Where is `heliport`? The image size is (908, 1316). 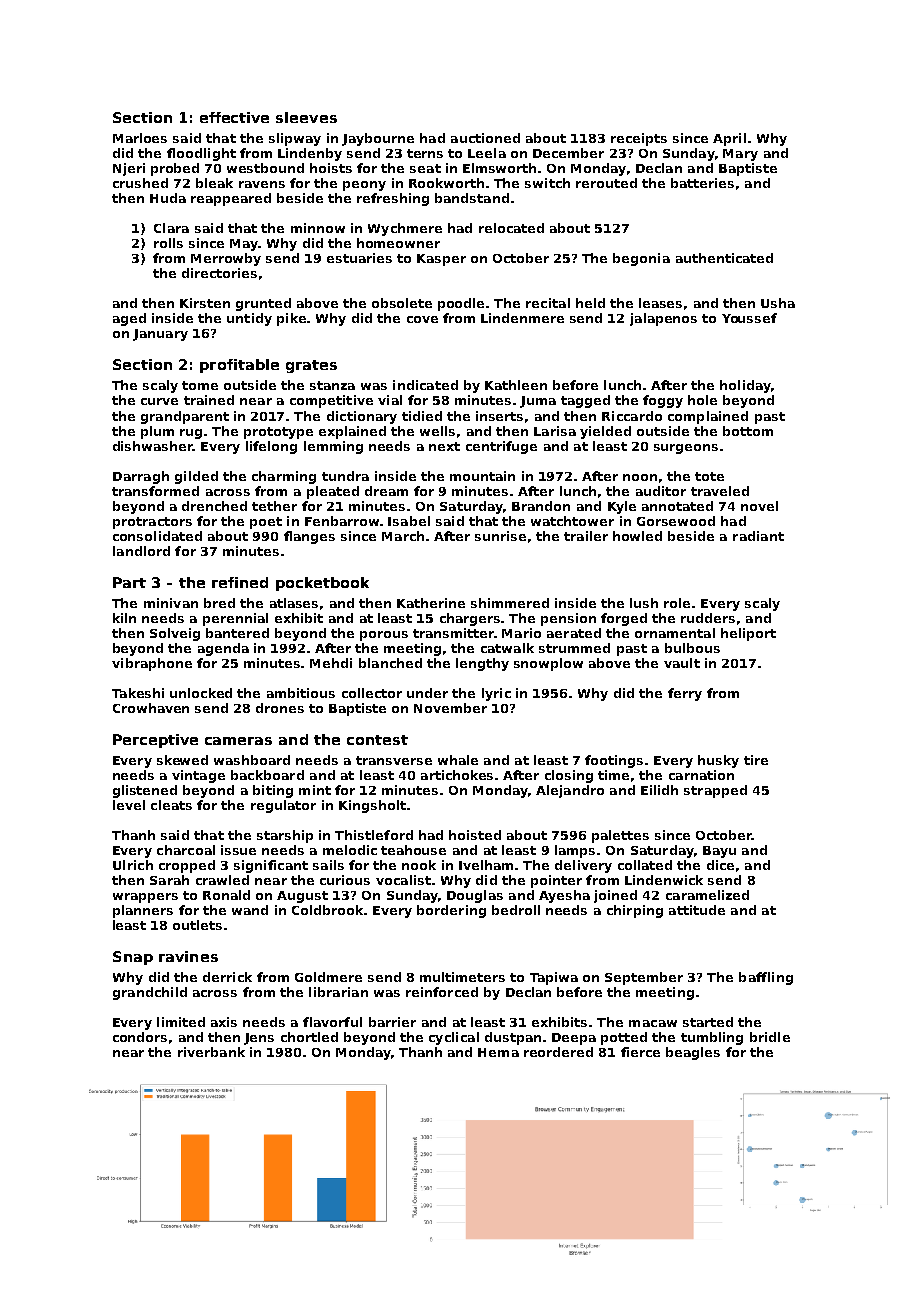 heliport is located at coordinates (748, 634).
